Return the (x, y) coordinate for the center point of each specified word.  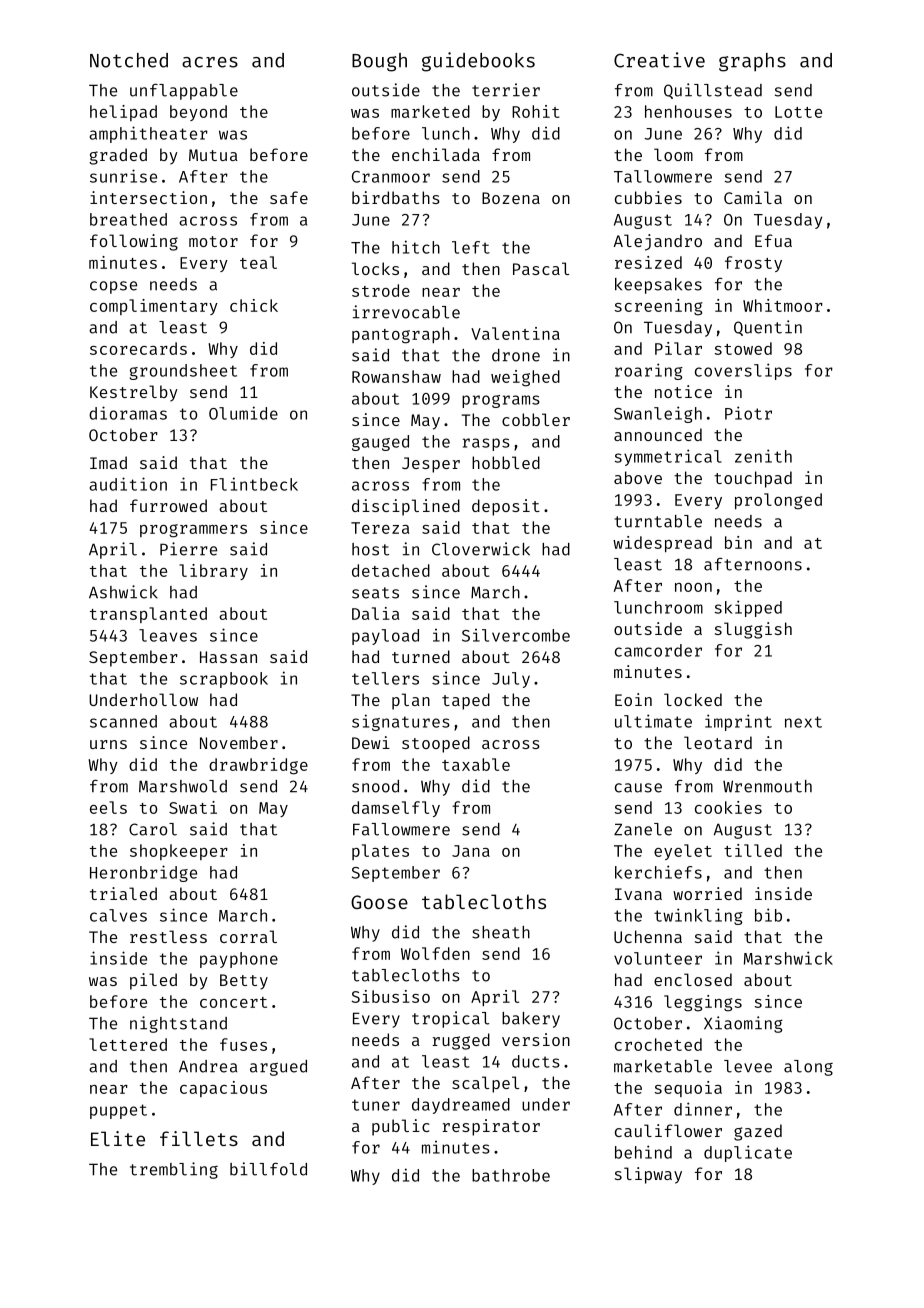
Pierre (188, 549)
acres (210, 62)
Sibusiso (390, 996)
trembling (174, 1170)
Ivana (638, 894)
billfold (268, 1169)
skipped (748, 608)
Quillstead (713, 91)
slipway (648, 1175)
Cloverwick (481, 549)
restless (168, 936)
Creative (659, 60)
